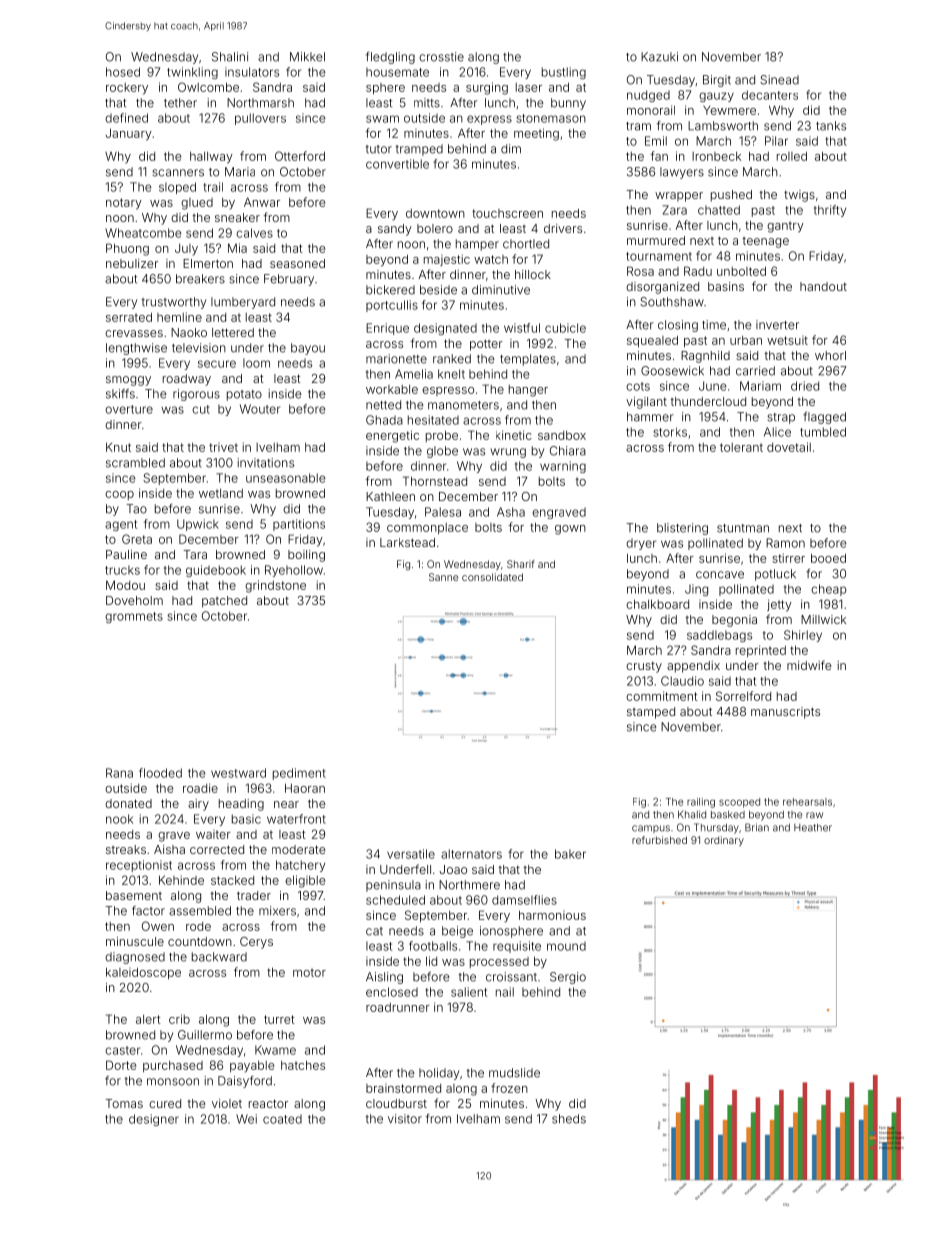 The width and height of the screenshot is (952, 1233). What do you see at coordinates (563, 228) in the screenshot?
I see `drivers` at bounding box center [563, 228].
